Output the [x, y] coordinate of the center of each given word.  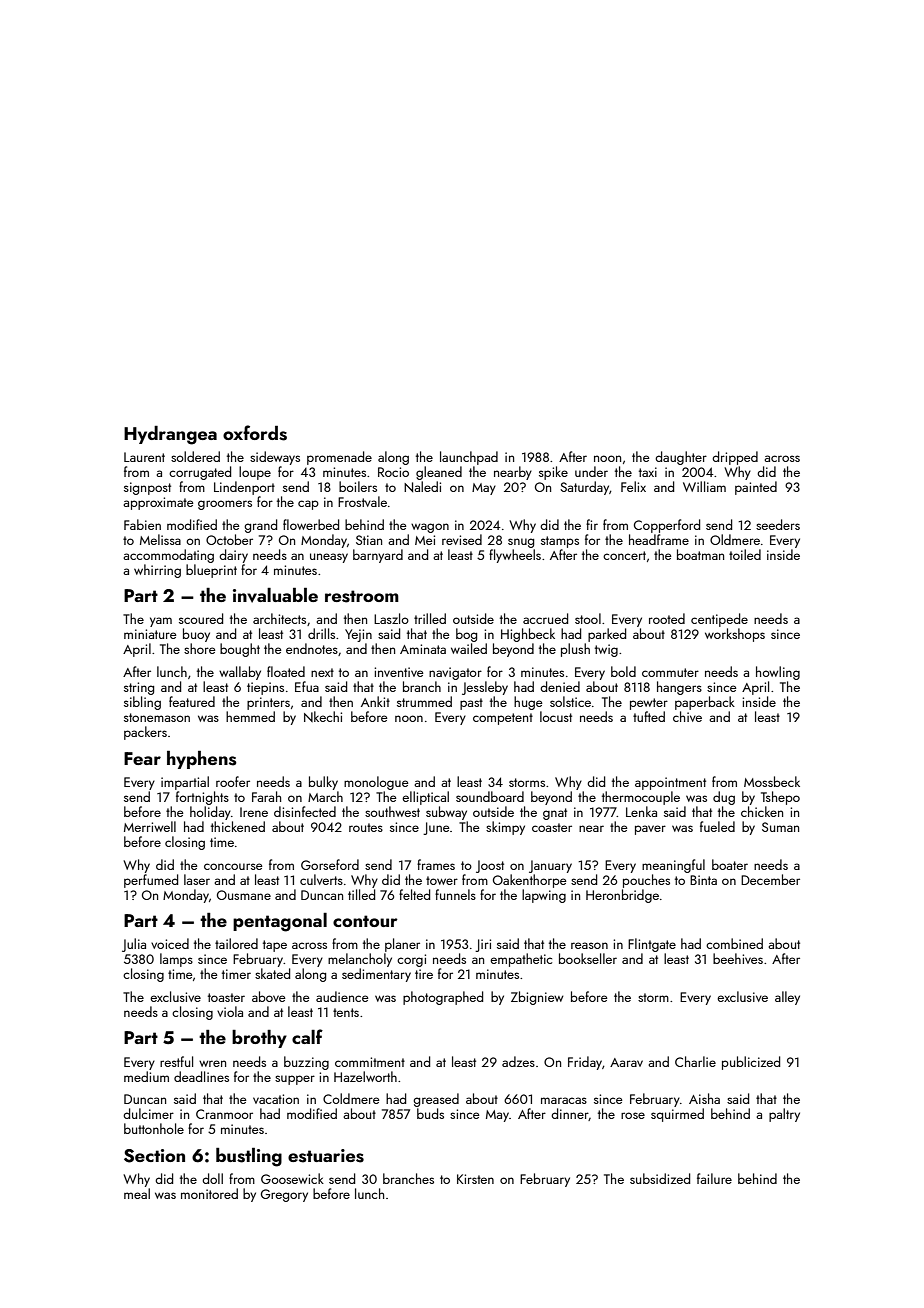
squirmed [677, 1115]
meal [137, 1193]
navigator [455, 673]
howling [778, 673]
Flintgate [652, 945]
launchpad [469, 458]
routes [366, 827]
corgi [411, 960]
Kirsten [475, 1179]
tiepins [265, 688]
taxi [648, 472]
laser [197, 879]
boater [730, 864]
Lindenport [244, 488]
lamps [176, 960]
